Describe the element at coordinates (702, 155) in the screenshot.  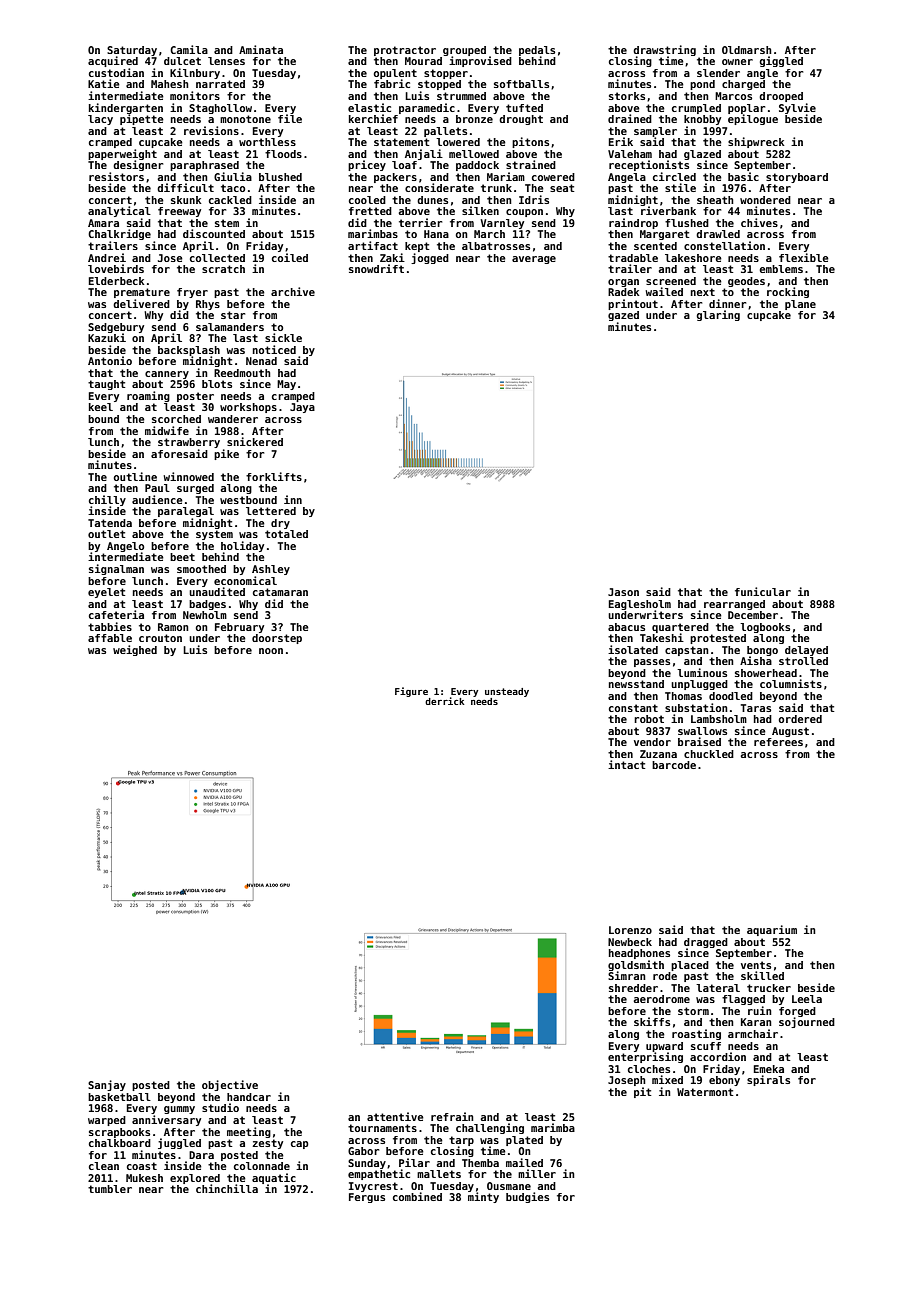
I see `glazed` at that location.
